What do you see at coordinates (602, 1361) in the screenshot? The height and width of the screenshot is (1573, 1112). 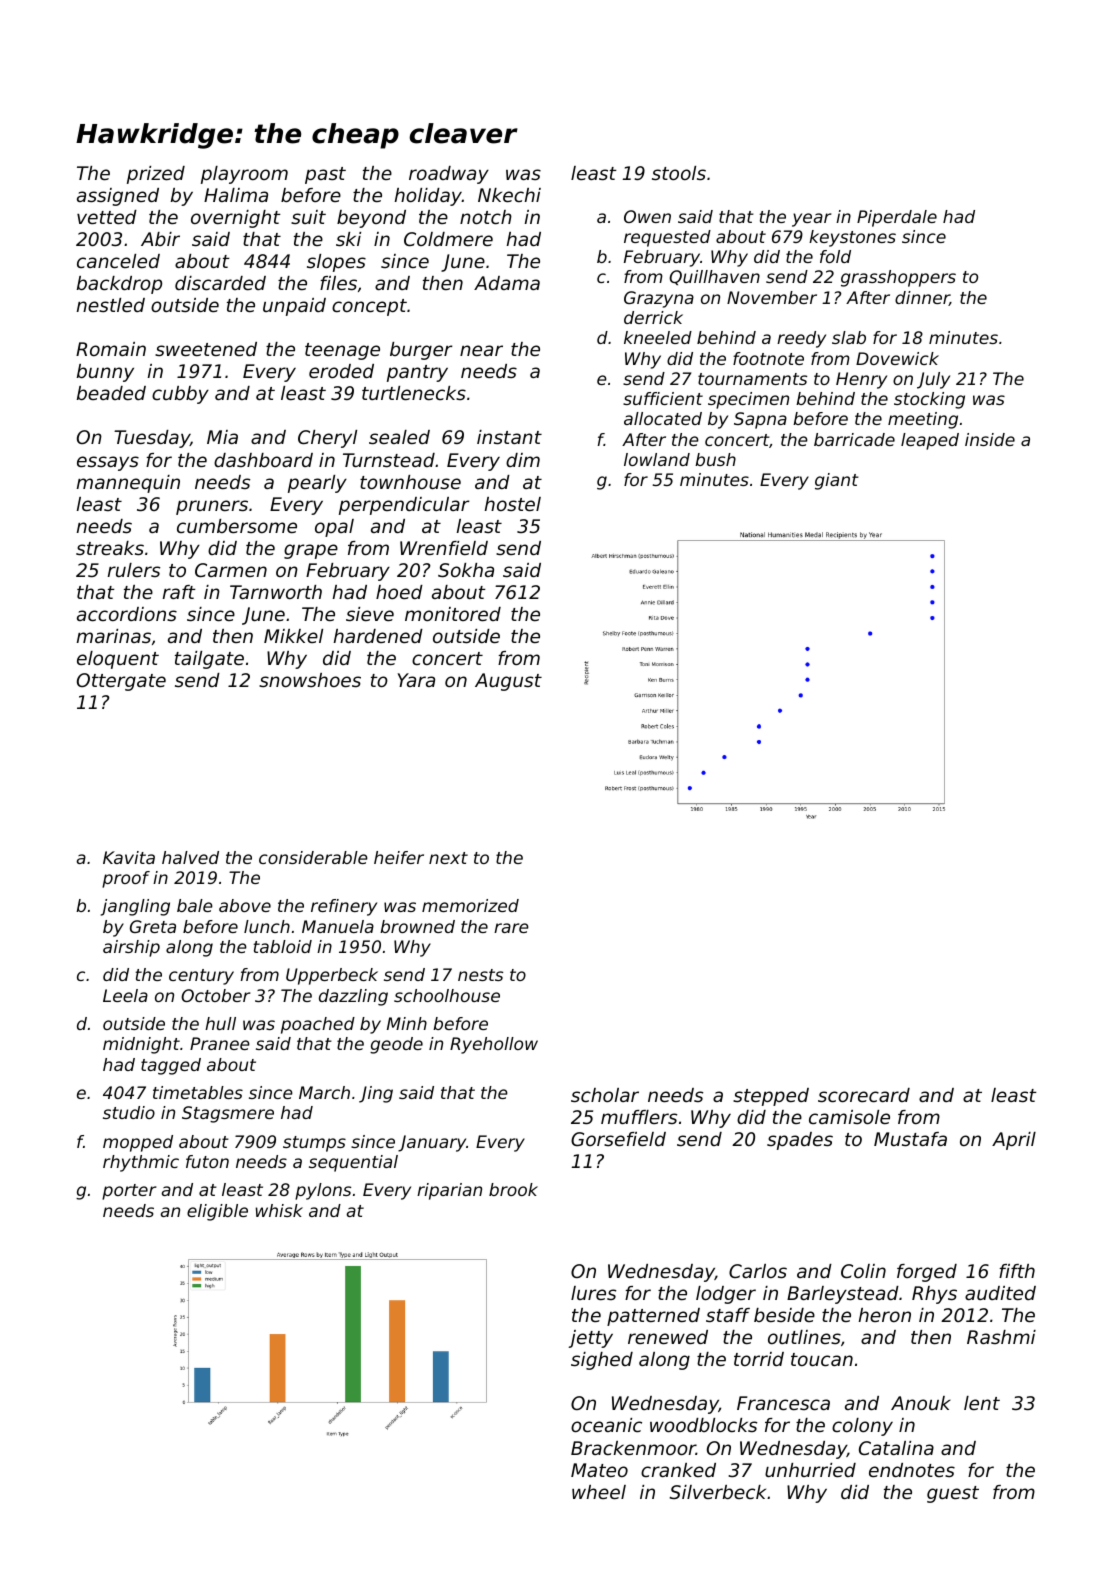 I see `sighed` at bounding box center [602, 1361].
